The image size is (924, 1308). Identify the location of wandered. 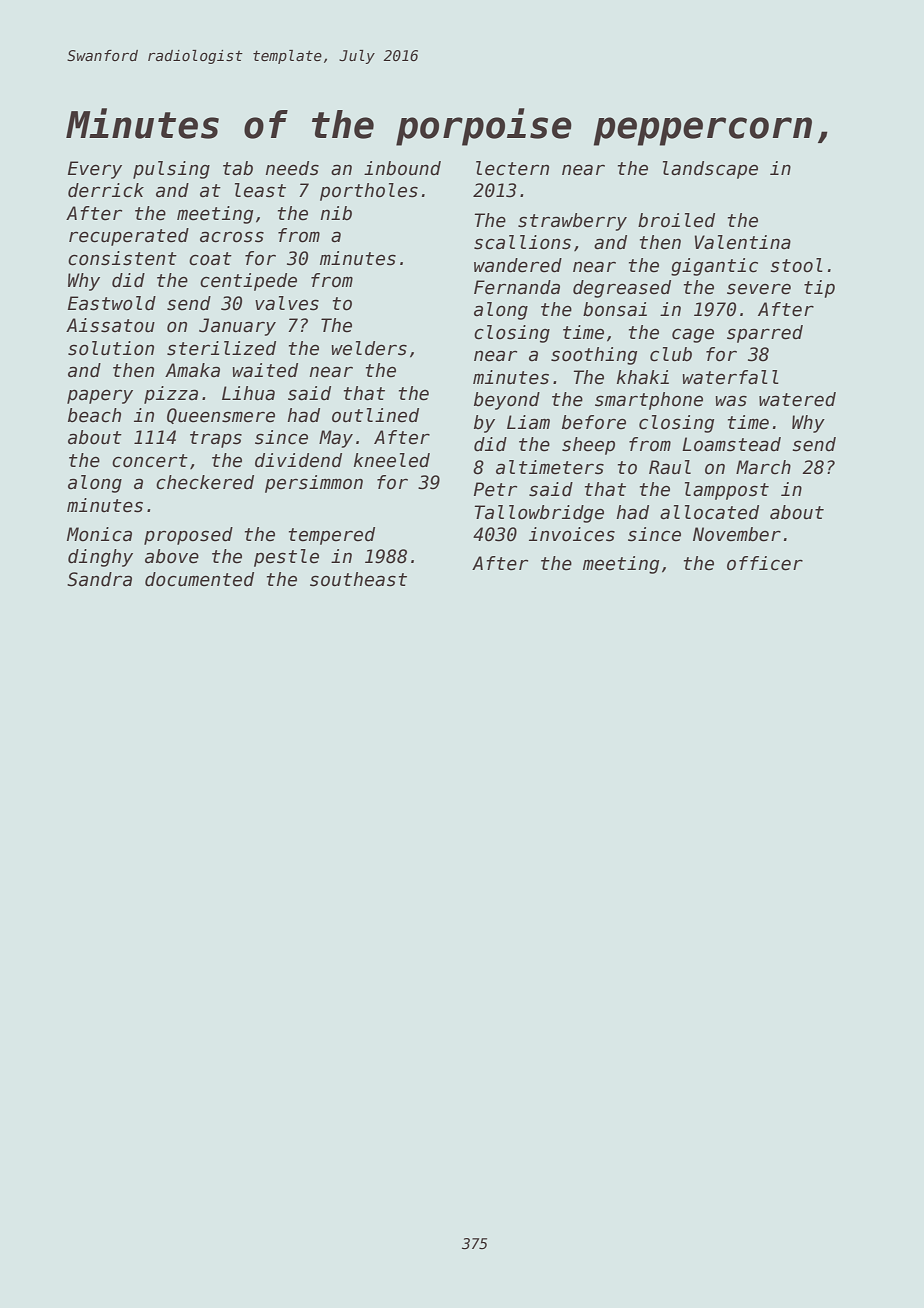
(518, 265).
